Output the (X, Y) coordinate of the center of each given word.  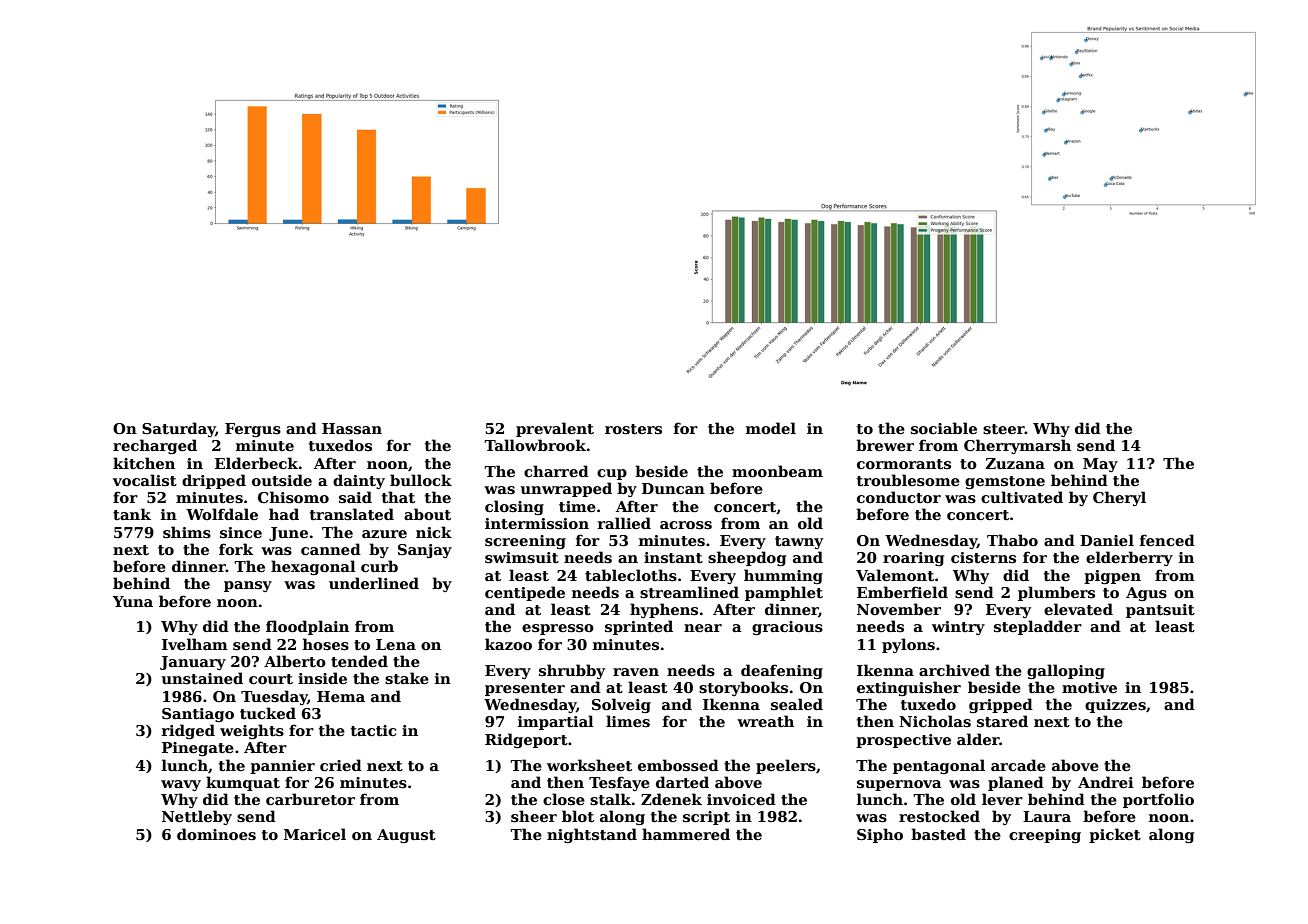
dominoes (216, 834)
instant (673, 557)
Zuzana (1015, 463)
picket (1115, 835)
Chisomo (293, 497)
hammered (686, 834)
